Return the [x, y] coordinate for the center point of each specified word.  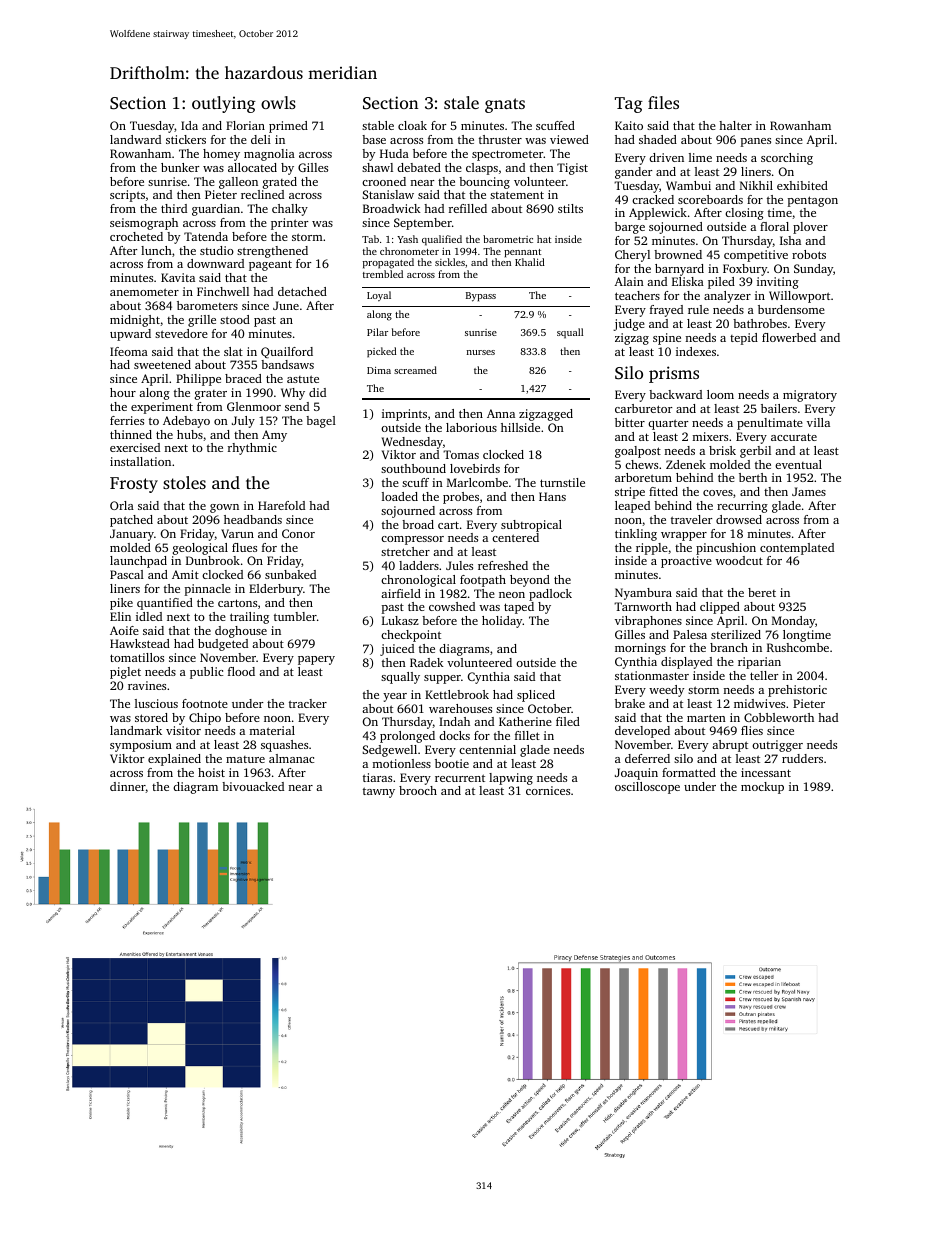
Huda [394, 153]
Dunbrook [213, 560]
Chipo [205, 719]
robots [809, 254]
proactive [686, 562]
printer [289, 224]
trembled [383, 274]
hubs [190, 434]
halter [735, 125]
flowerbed [789, 337]
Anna [501, 413]
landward [135, 139]
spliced [536, 696]
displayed [686, 663]
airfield [401, 593]
